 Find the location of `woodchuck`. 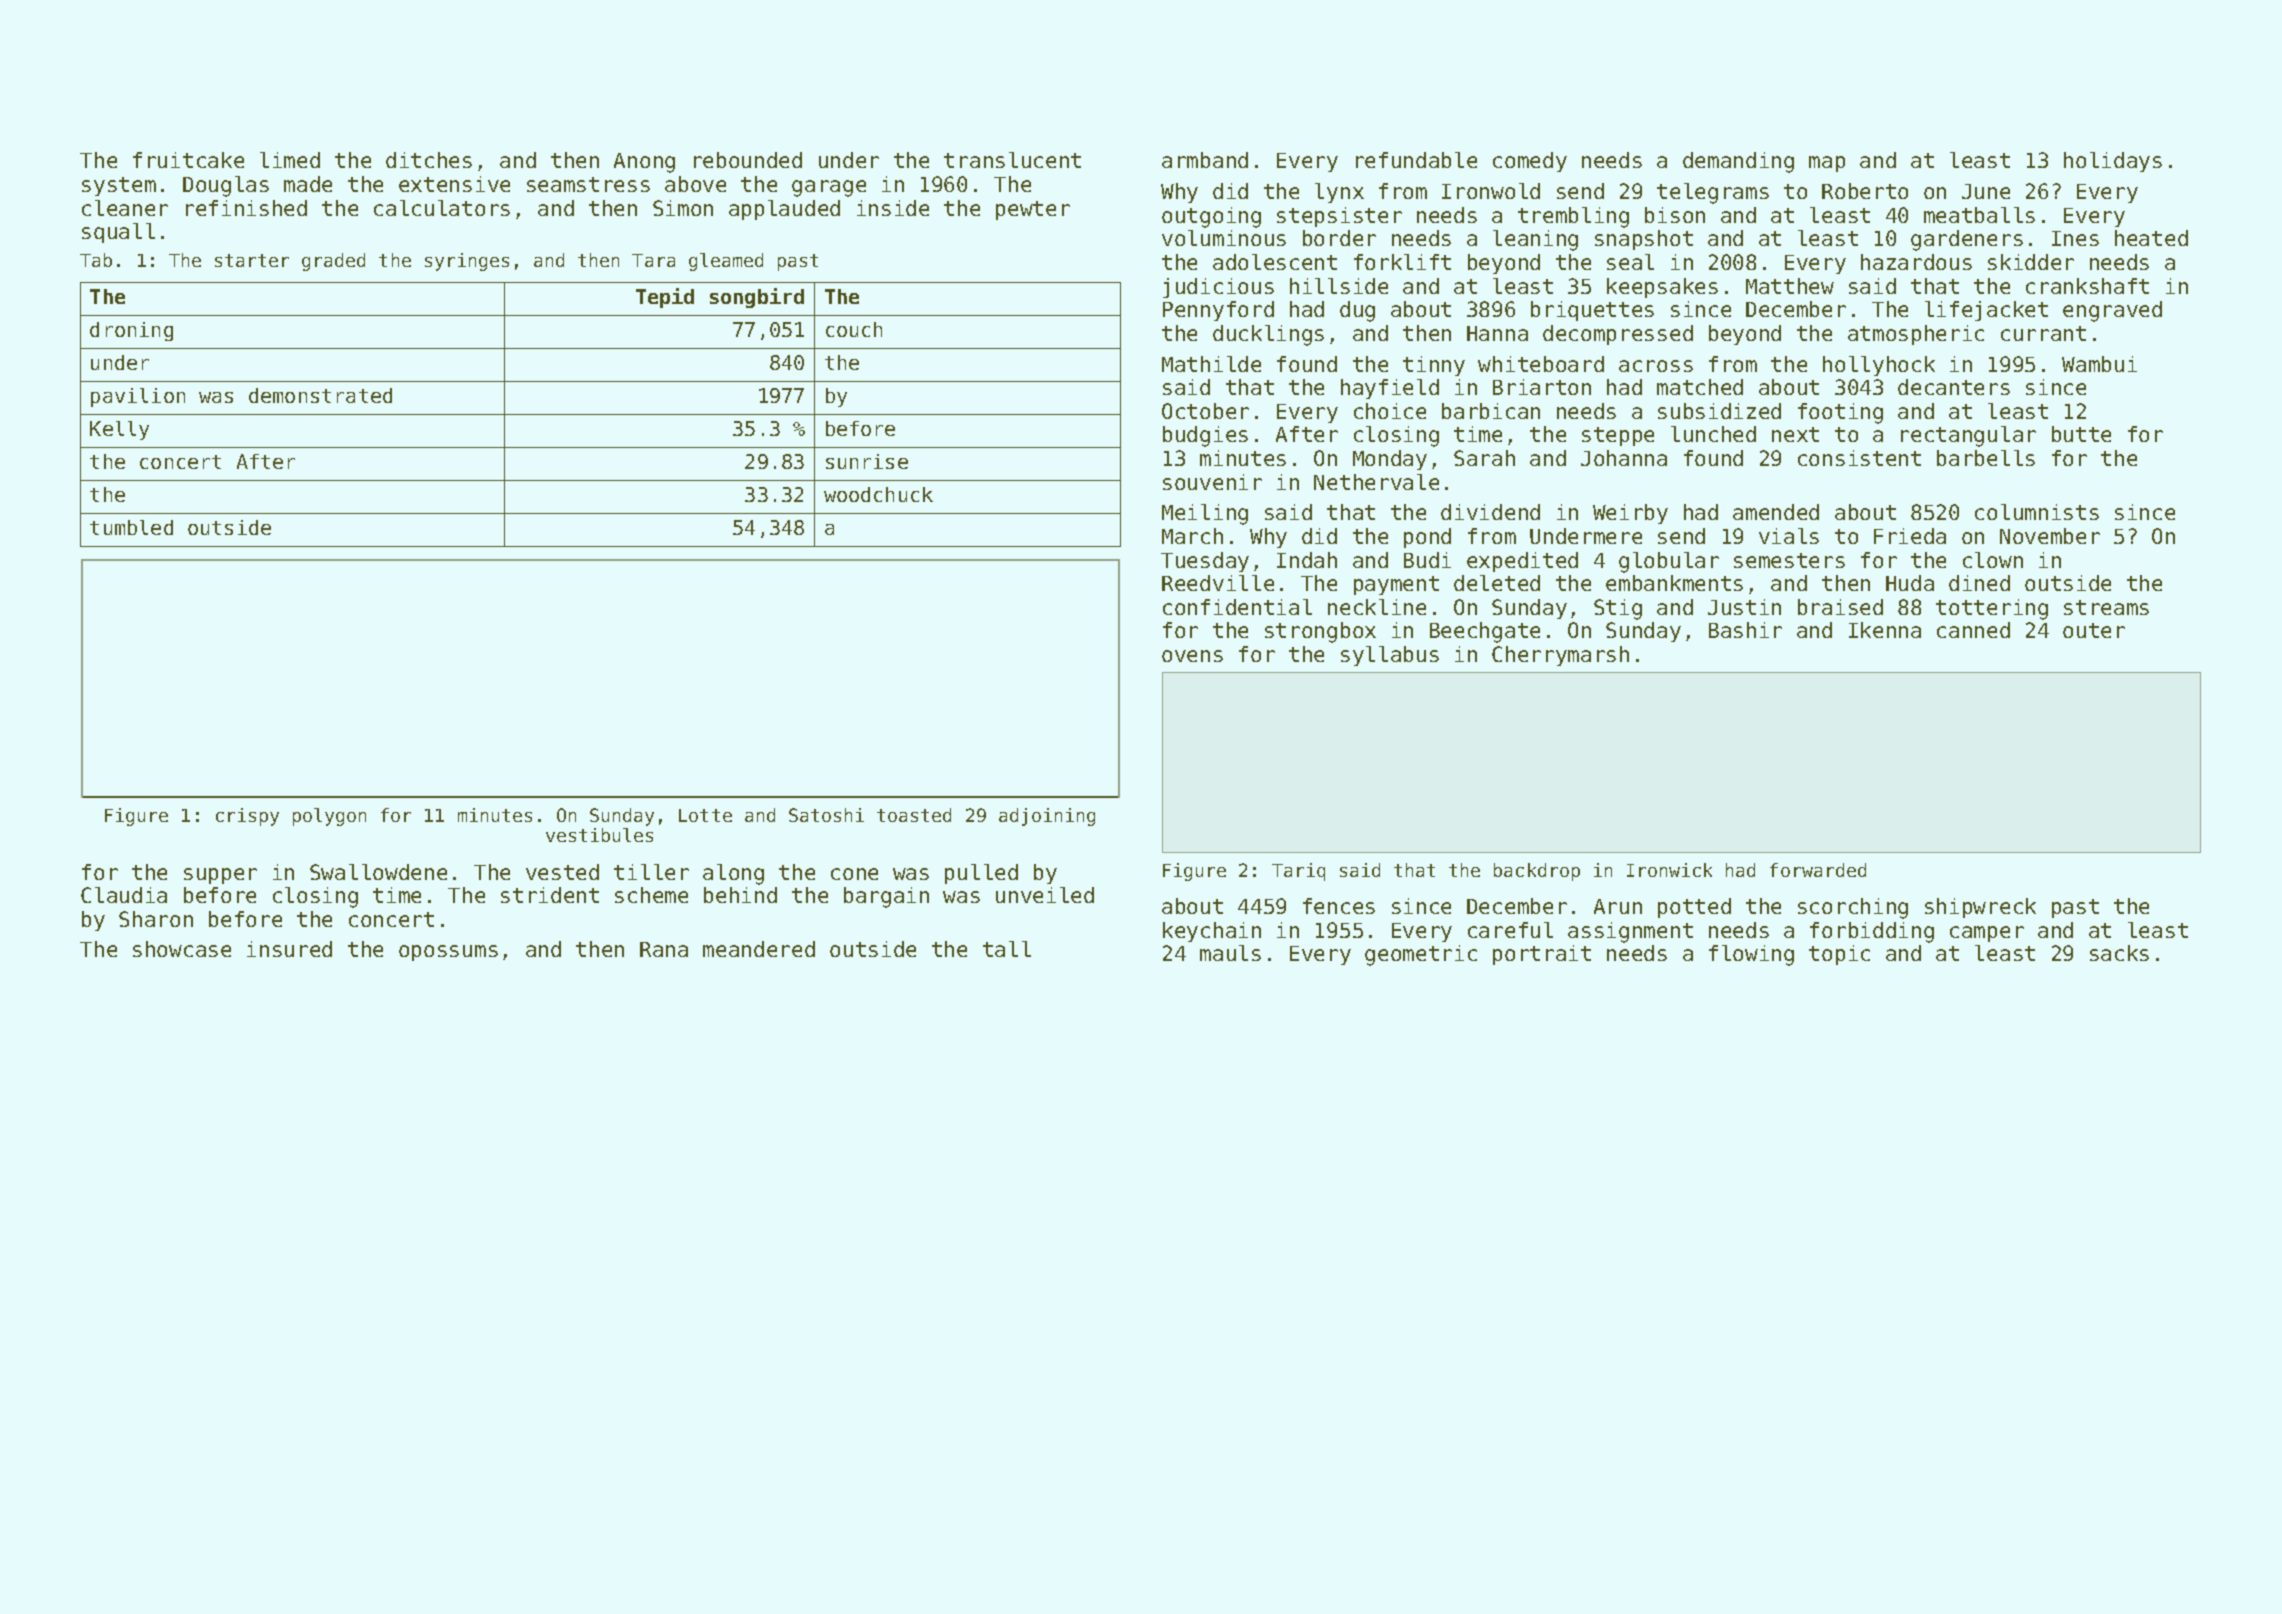

woodchuck is located at coordinates (878, 494).
